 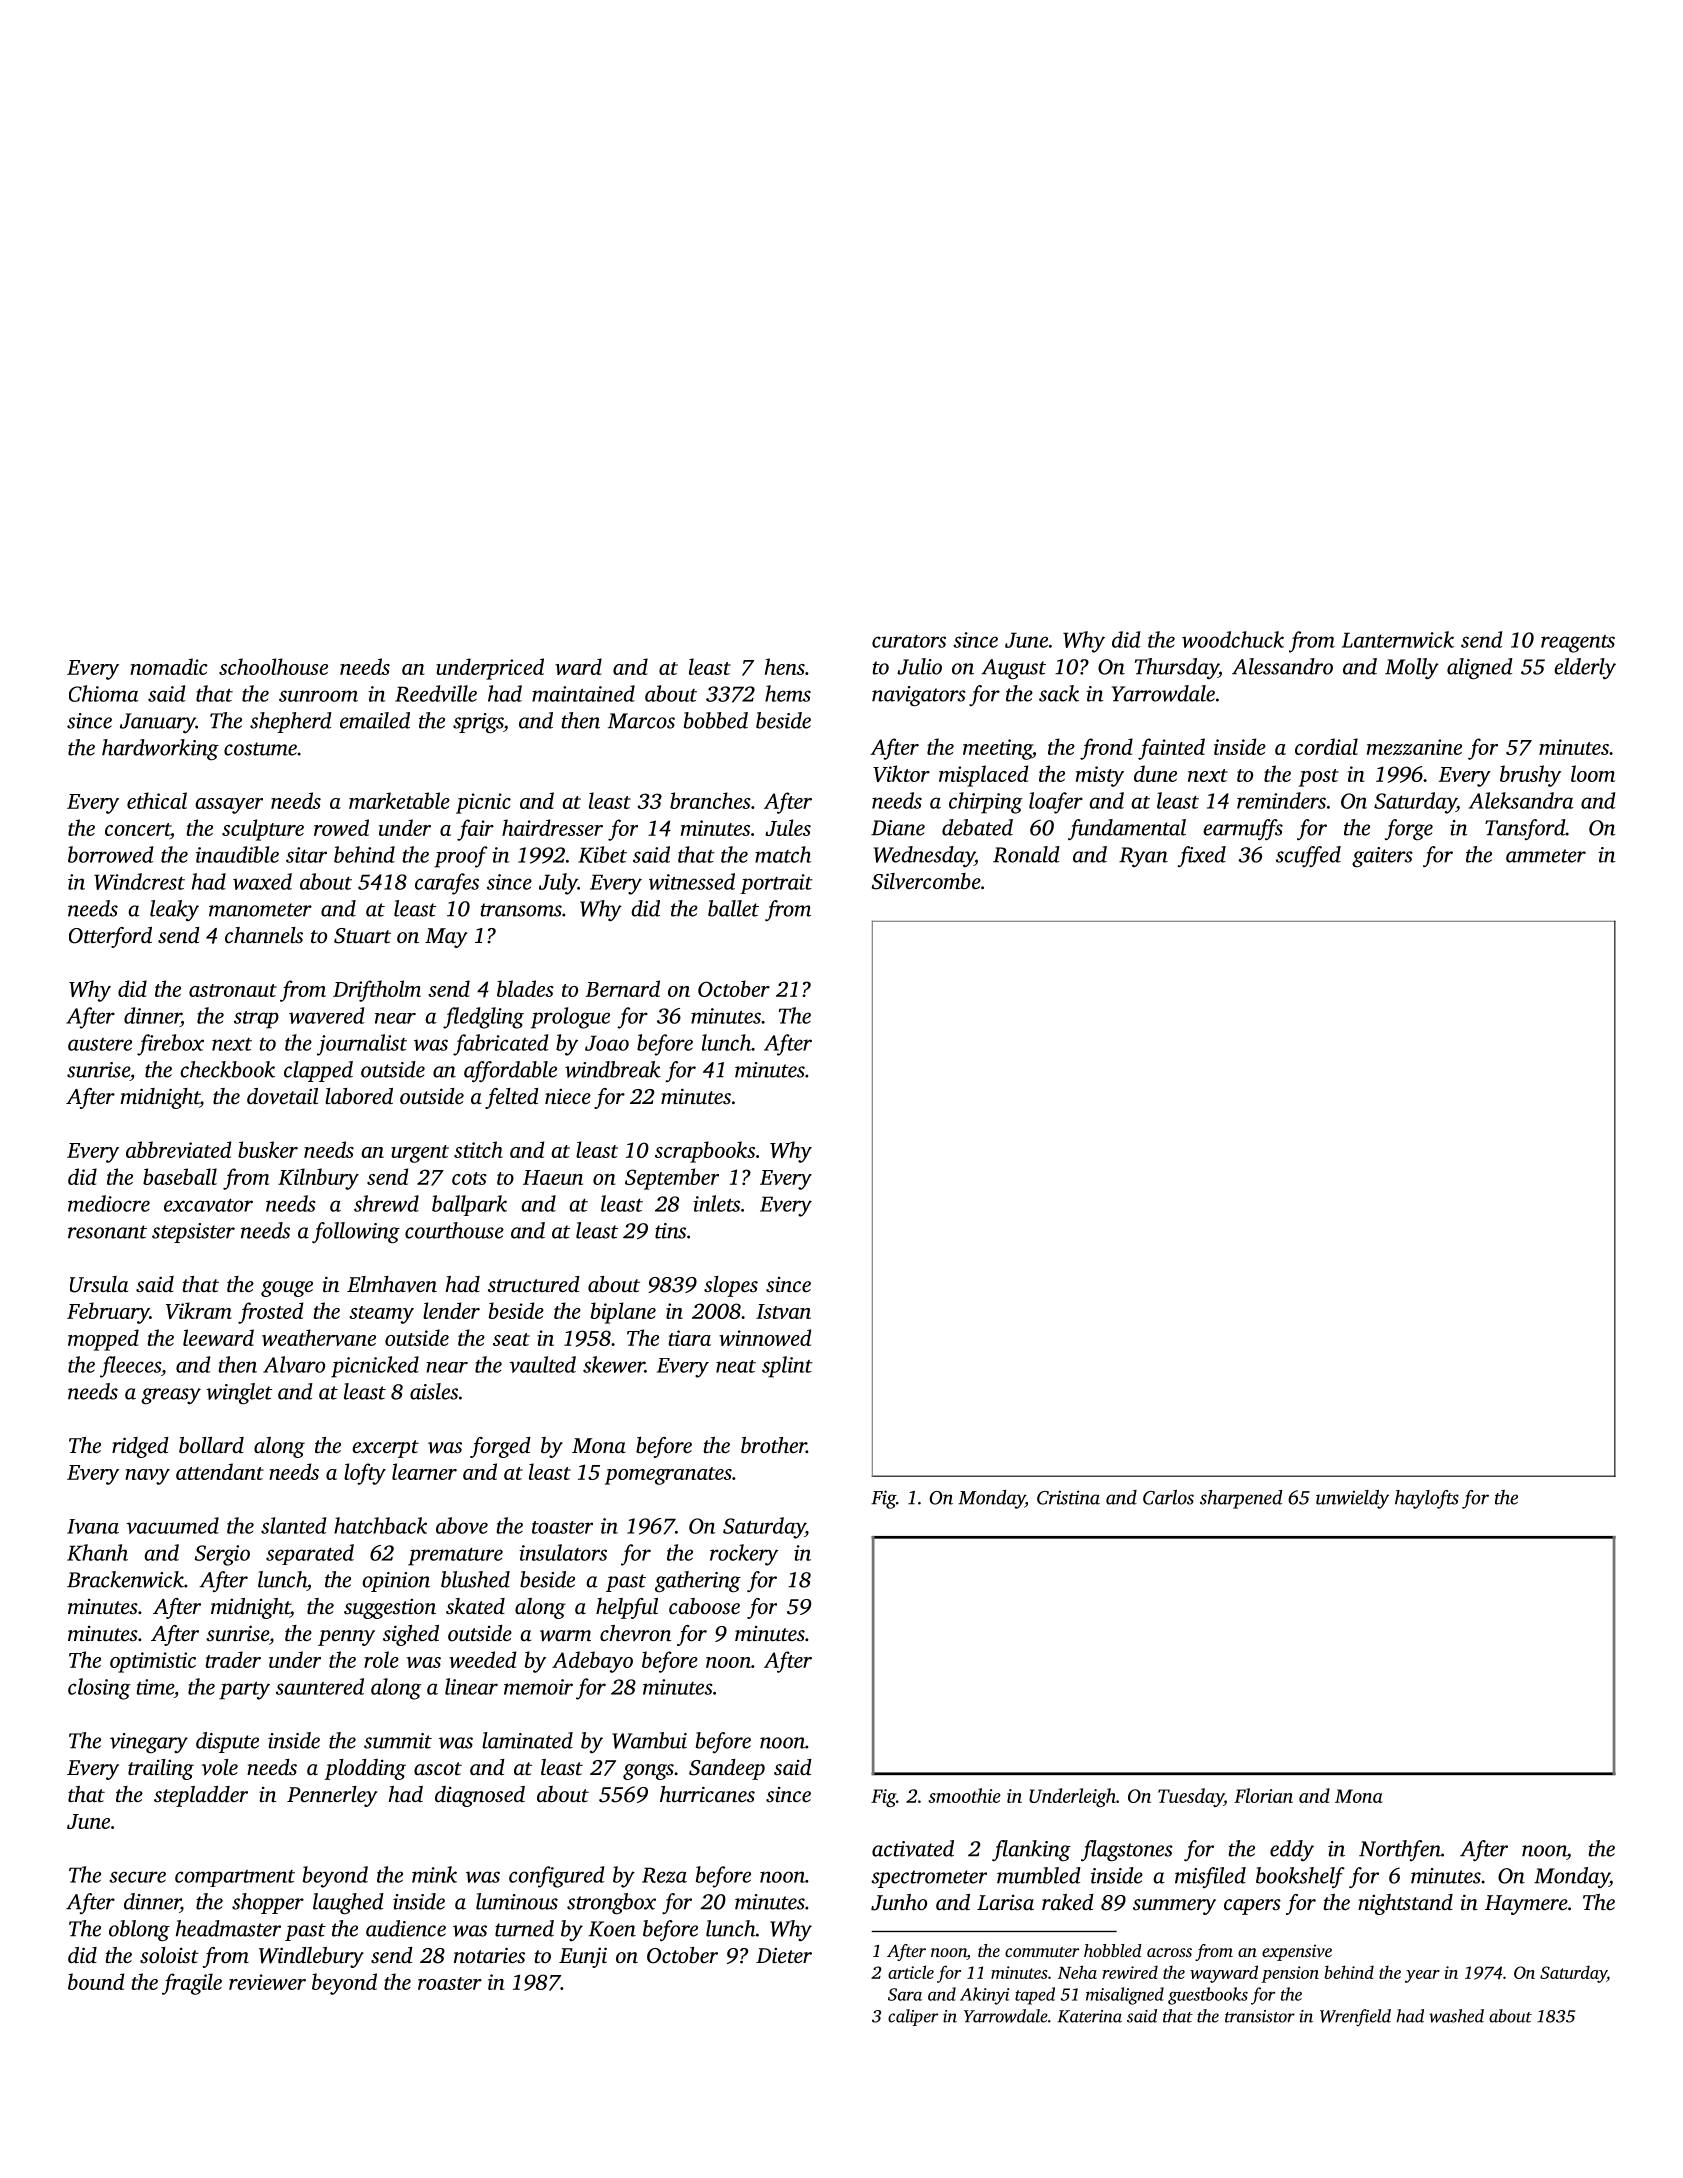 What do you see at coordinates (137, 1877) in the image?
I see `secure` at bounding box center [137, 1877].
